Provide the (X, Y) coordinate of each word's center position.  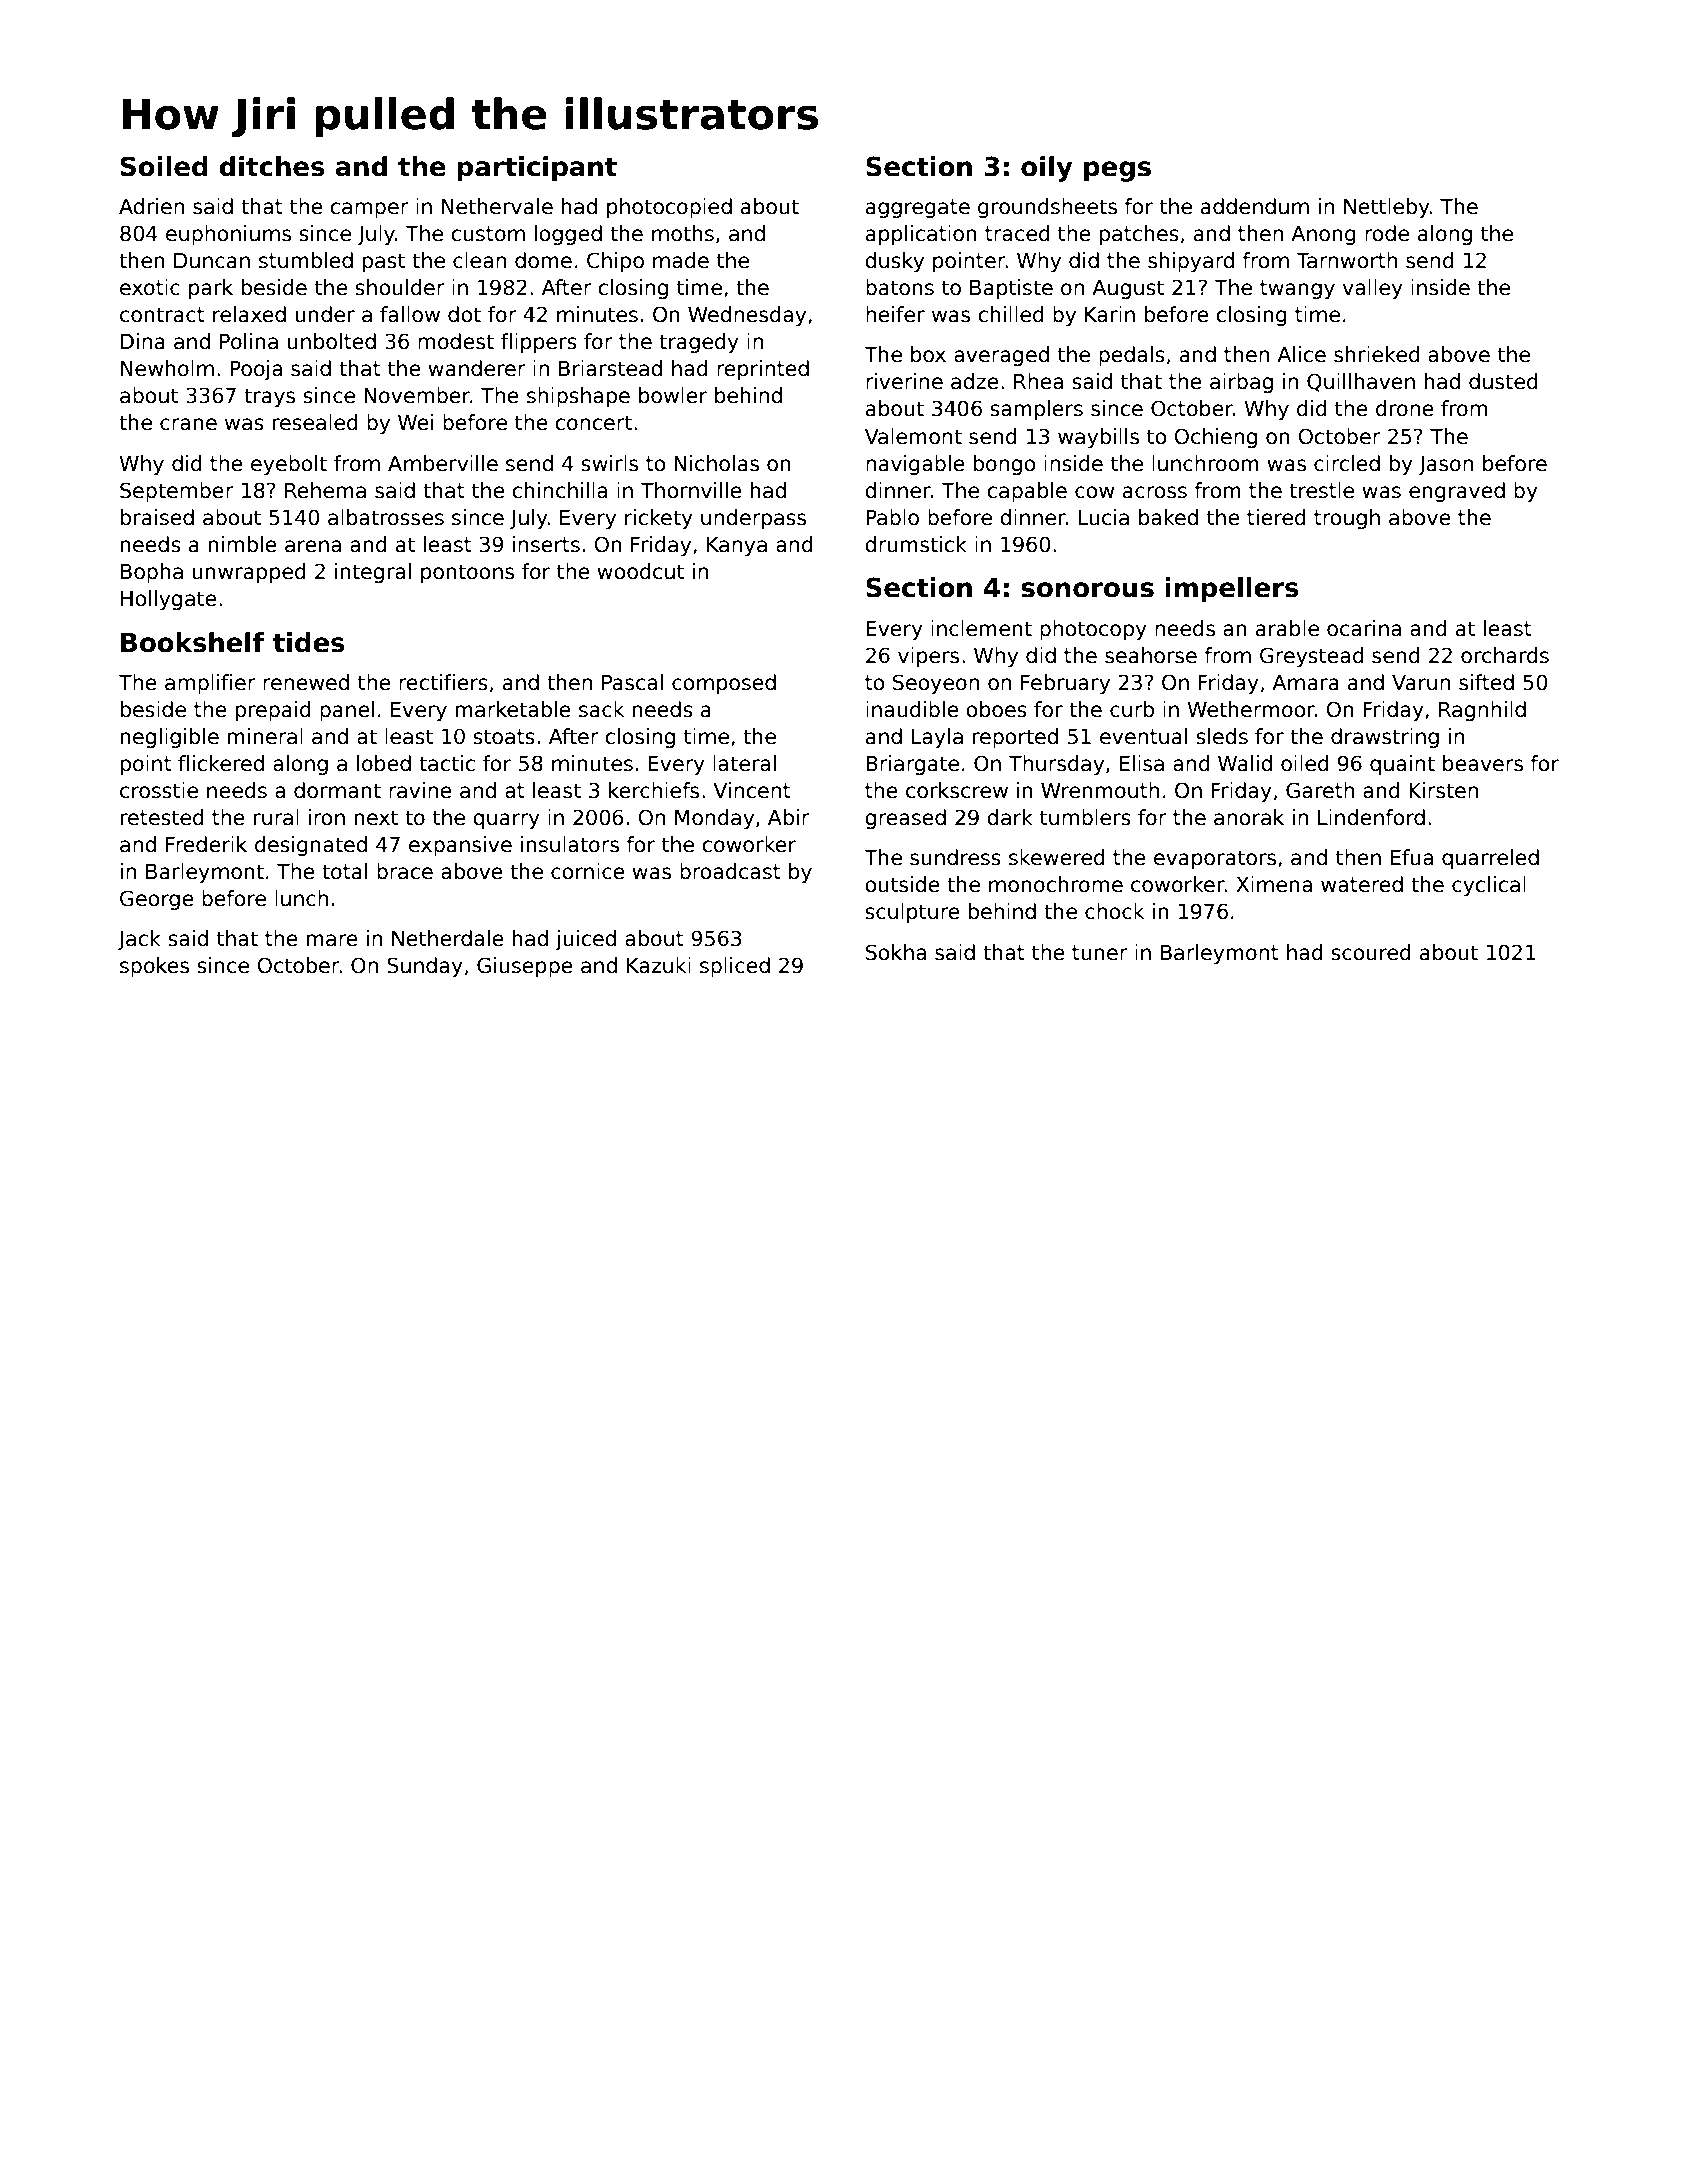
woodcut (640, 571)
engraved (1457, 492)
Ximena (1274, 884)
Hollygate (169, 600)
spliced (735, 967)
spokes (154, 967)
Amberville (443, 463)
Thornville (691, 490)
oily (1047, 169)
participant (537, 169)
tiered (1276, 517)
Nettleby (1387, 208)
